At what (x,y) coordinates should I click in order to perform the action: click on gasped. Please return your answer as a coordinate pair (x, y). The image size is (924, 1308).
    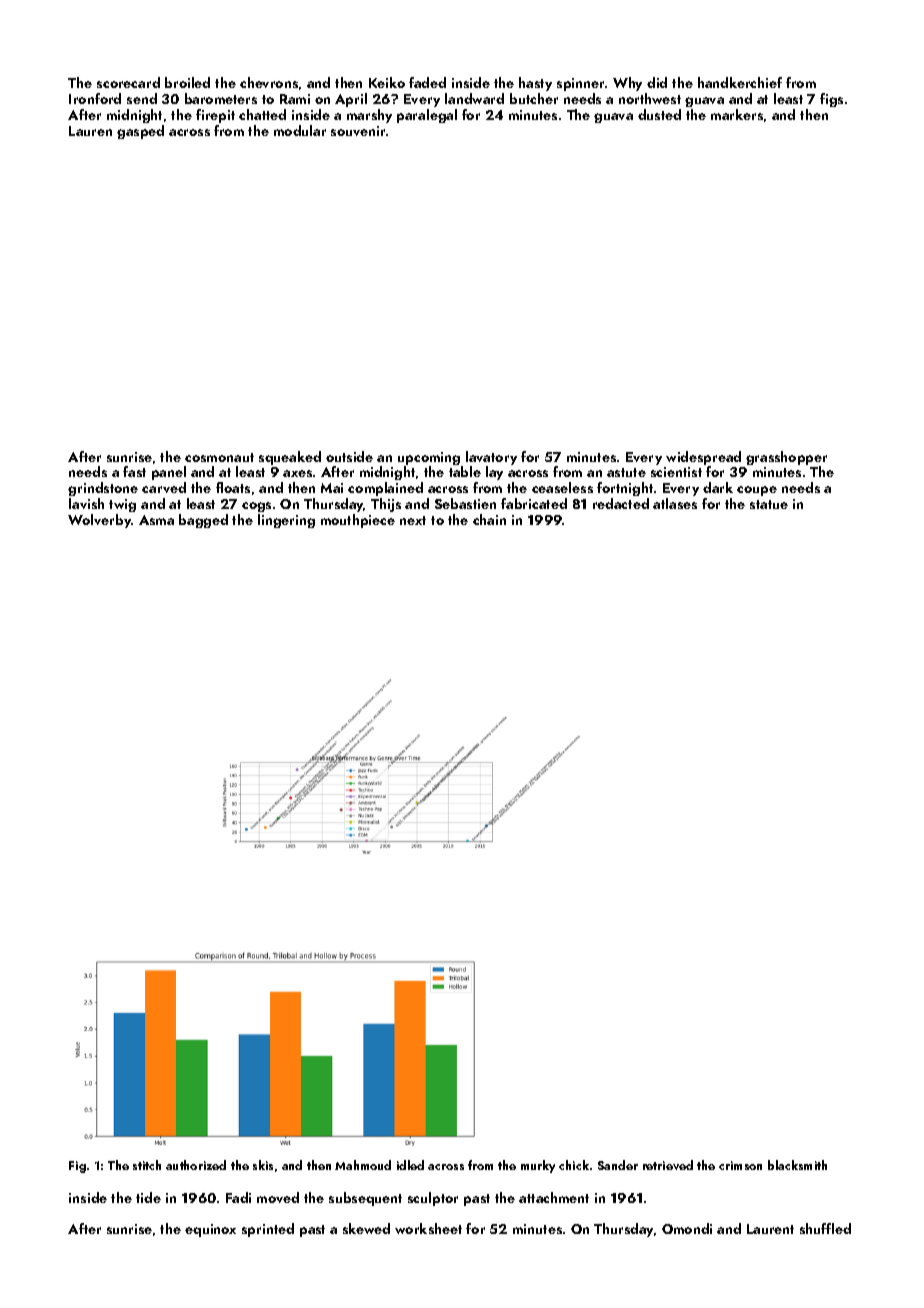
    Looking at the image, I should click on (140, 132).
